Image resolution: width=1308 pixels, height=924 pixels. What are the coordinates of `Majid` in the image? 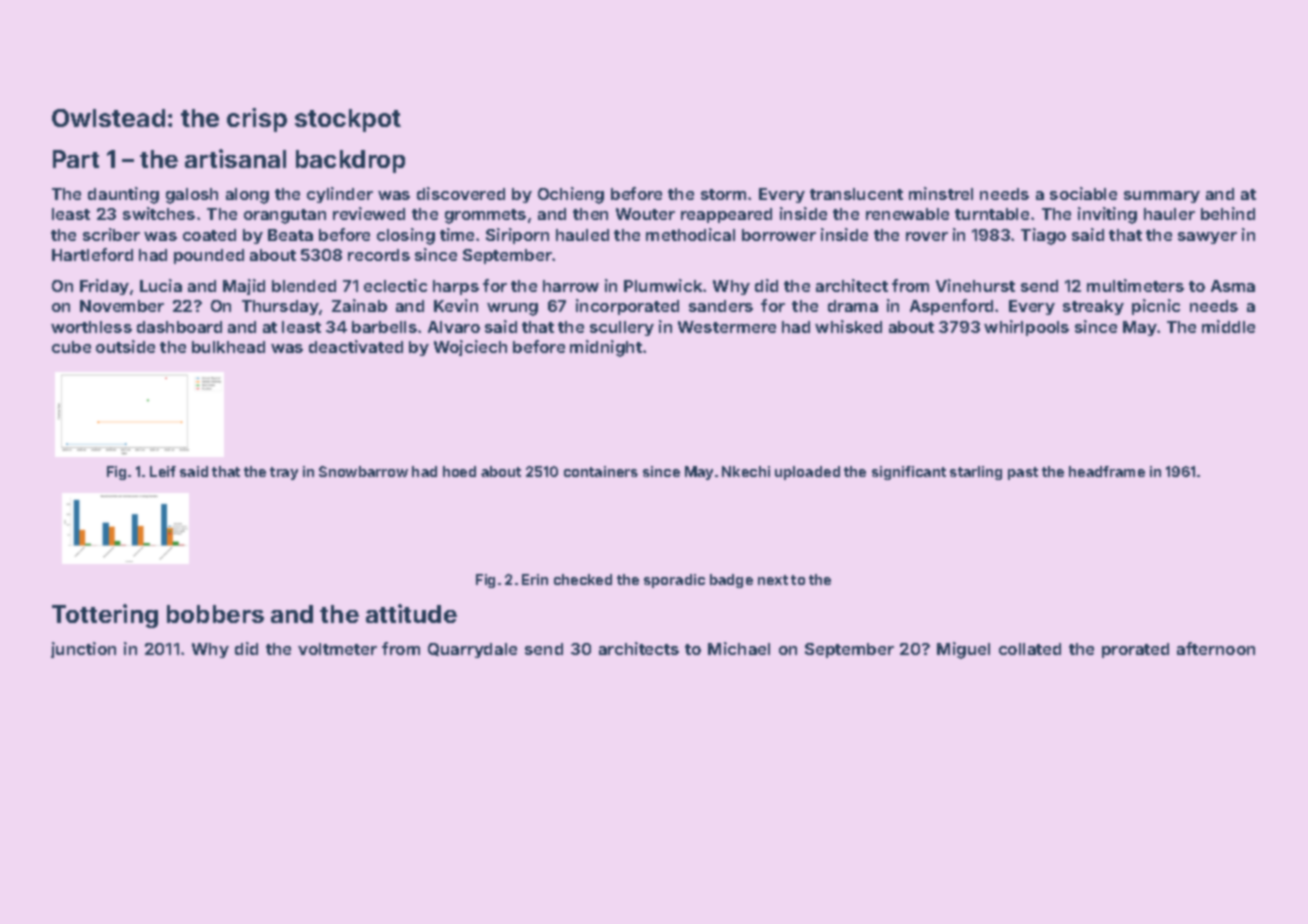 It's located at (244, 287).
